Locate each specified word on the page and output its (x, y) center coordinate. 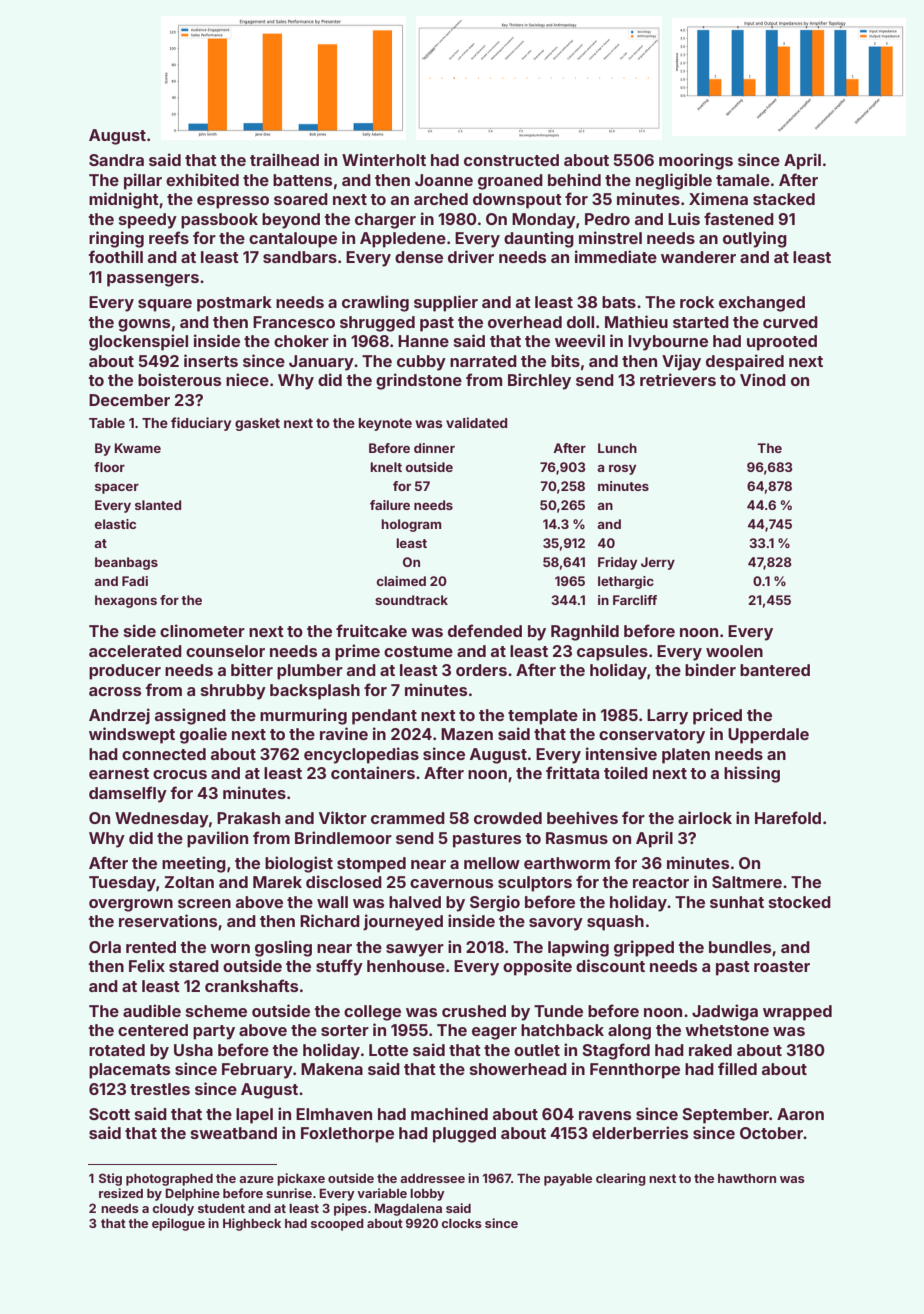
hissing (752, 774)
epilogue (178, 1224)
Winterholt (384, 159)
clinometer (202, 630)
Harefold (788, 817)
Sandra (116, 160)
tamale (743, 180)
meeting (194, 864)
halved (415, 902)
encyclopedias (361, 755)
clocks (461, 1223)
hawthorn (747, 1178)
